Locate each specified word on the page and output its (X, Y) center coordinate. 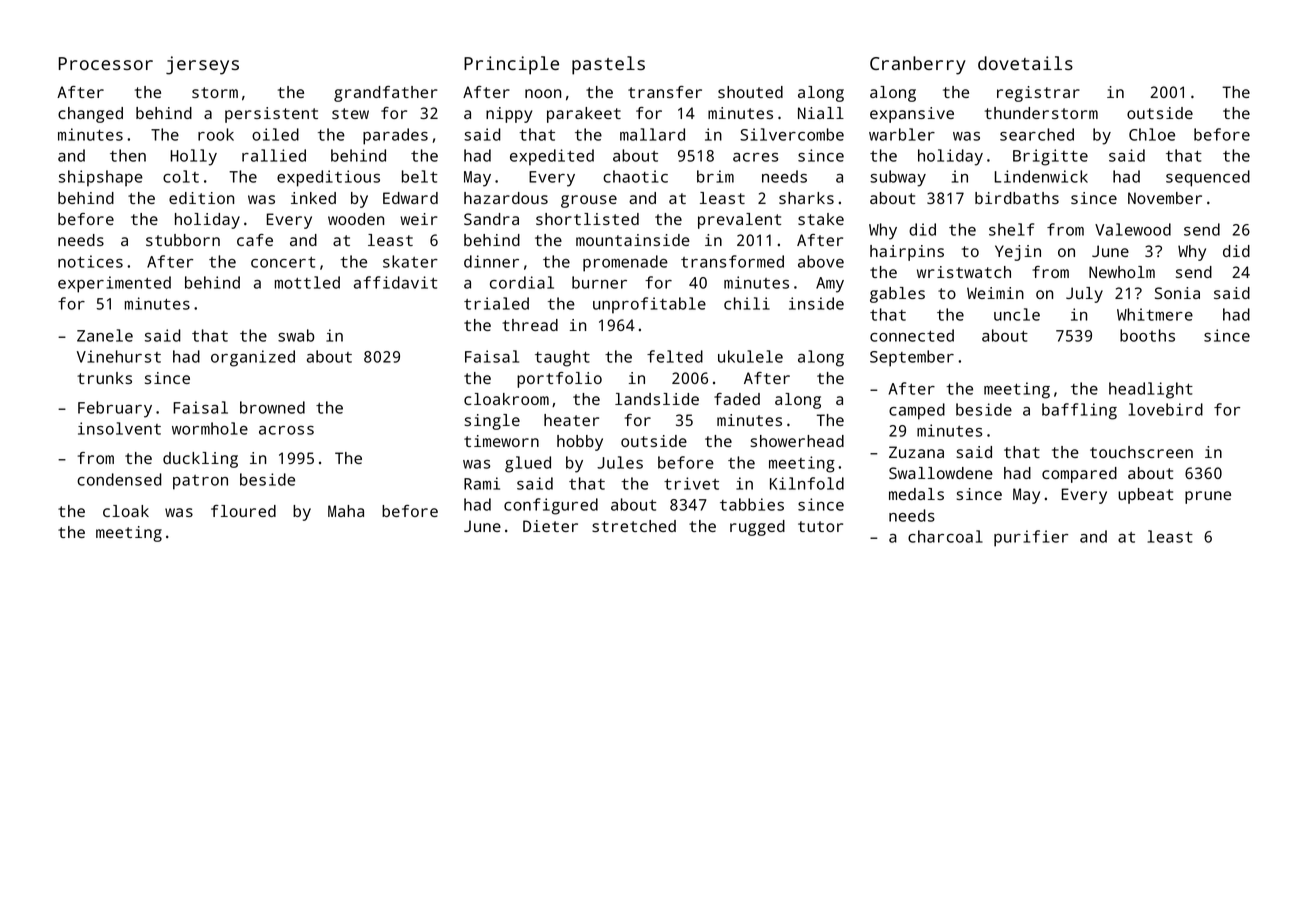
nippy (509, 115)
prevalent (739, 221)
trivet (691, 483)
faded (737, 399)
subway (898, 178)
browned (272, 407)
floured (243, 511)
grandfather (386, 94)
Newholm (1122, 272)
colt (181, 176)
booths (1147, 335)
